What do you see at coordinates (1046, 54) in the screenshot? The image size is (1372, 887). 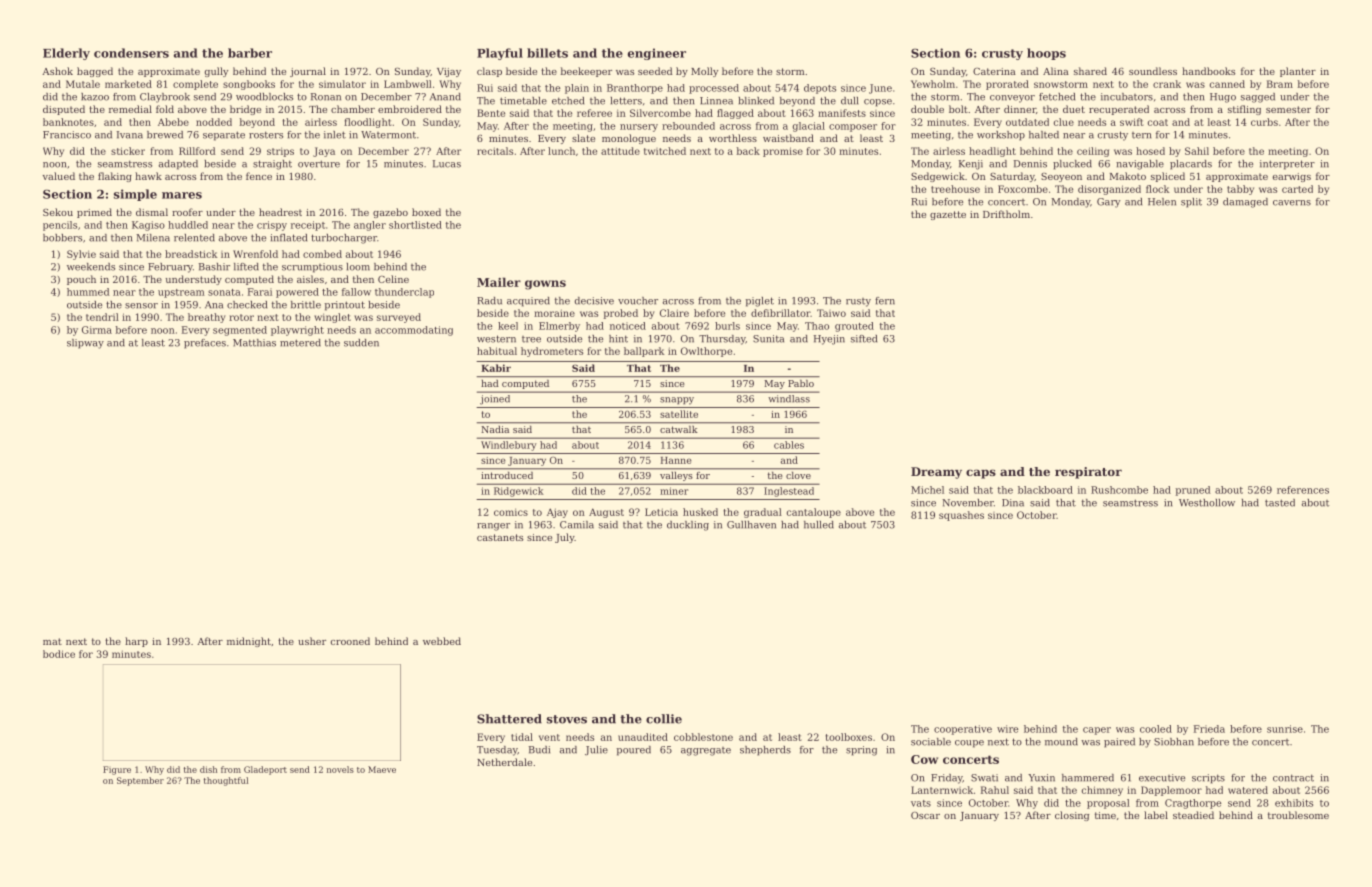 I see `hoops` at bounding box center [1046, 54].
